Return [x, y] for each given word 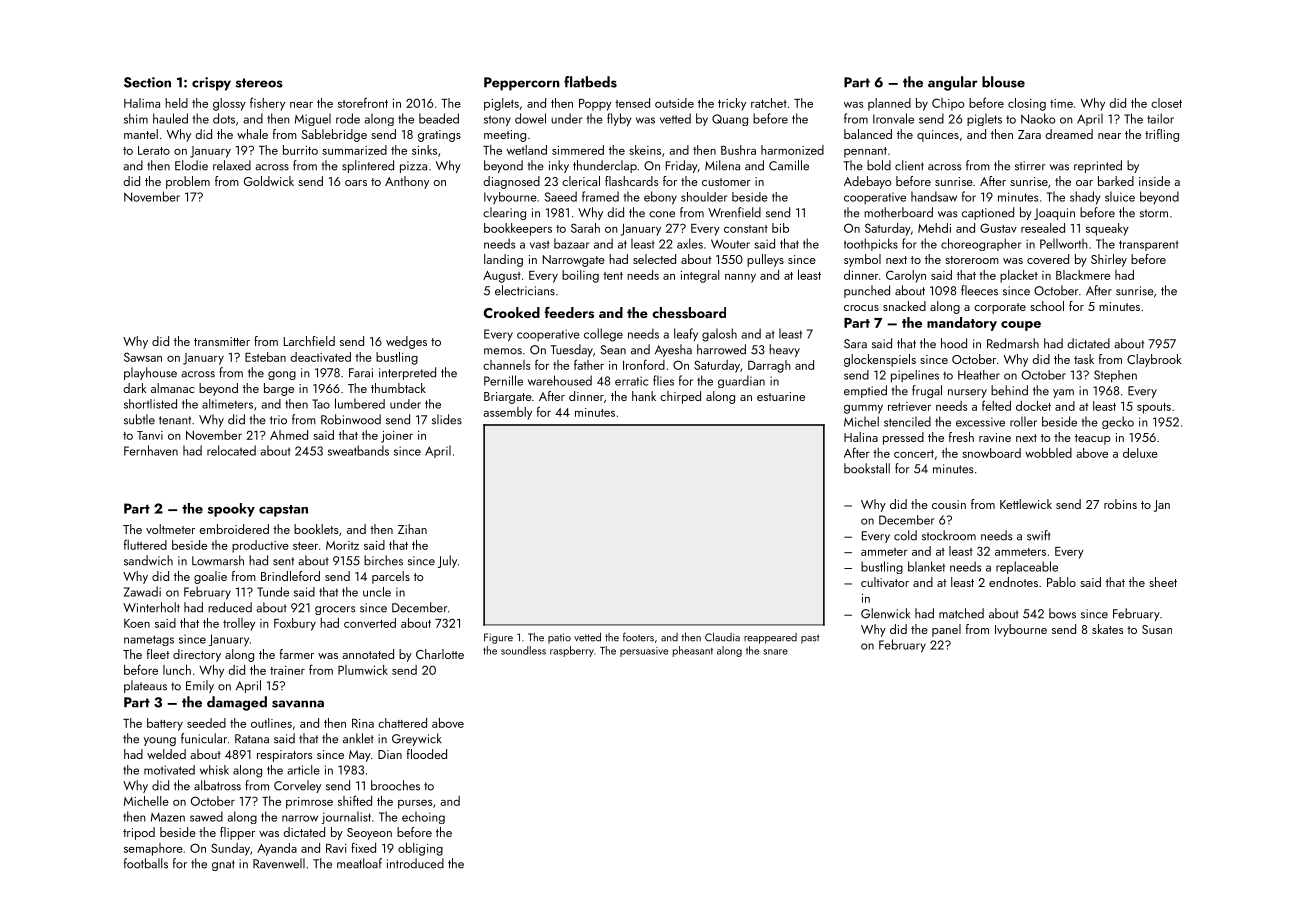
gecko [1118, 422]
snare [775, 652]
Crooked [512, 312]
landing [503, 260]
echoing [423, 817]
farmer [297, 654]
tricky [732, 104]
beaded [439, 118]
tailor [1160, 118]
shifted [355, 800]
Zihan [412, 529]
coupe [1021, 326]
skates [1107, 629]
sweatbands [358, 450]
